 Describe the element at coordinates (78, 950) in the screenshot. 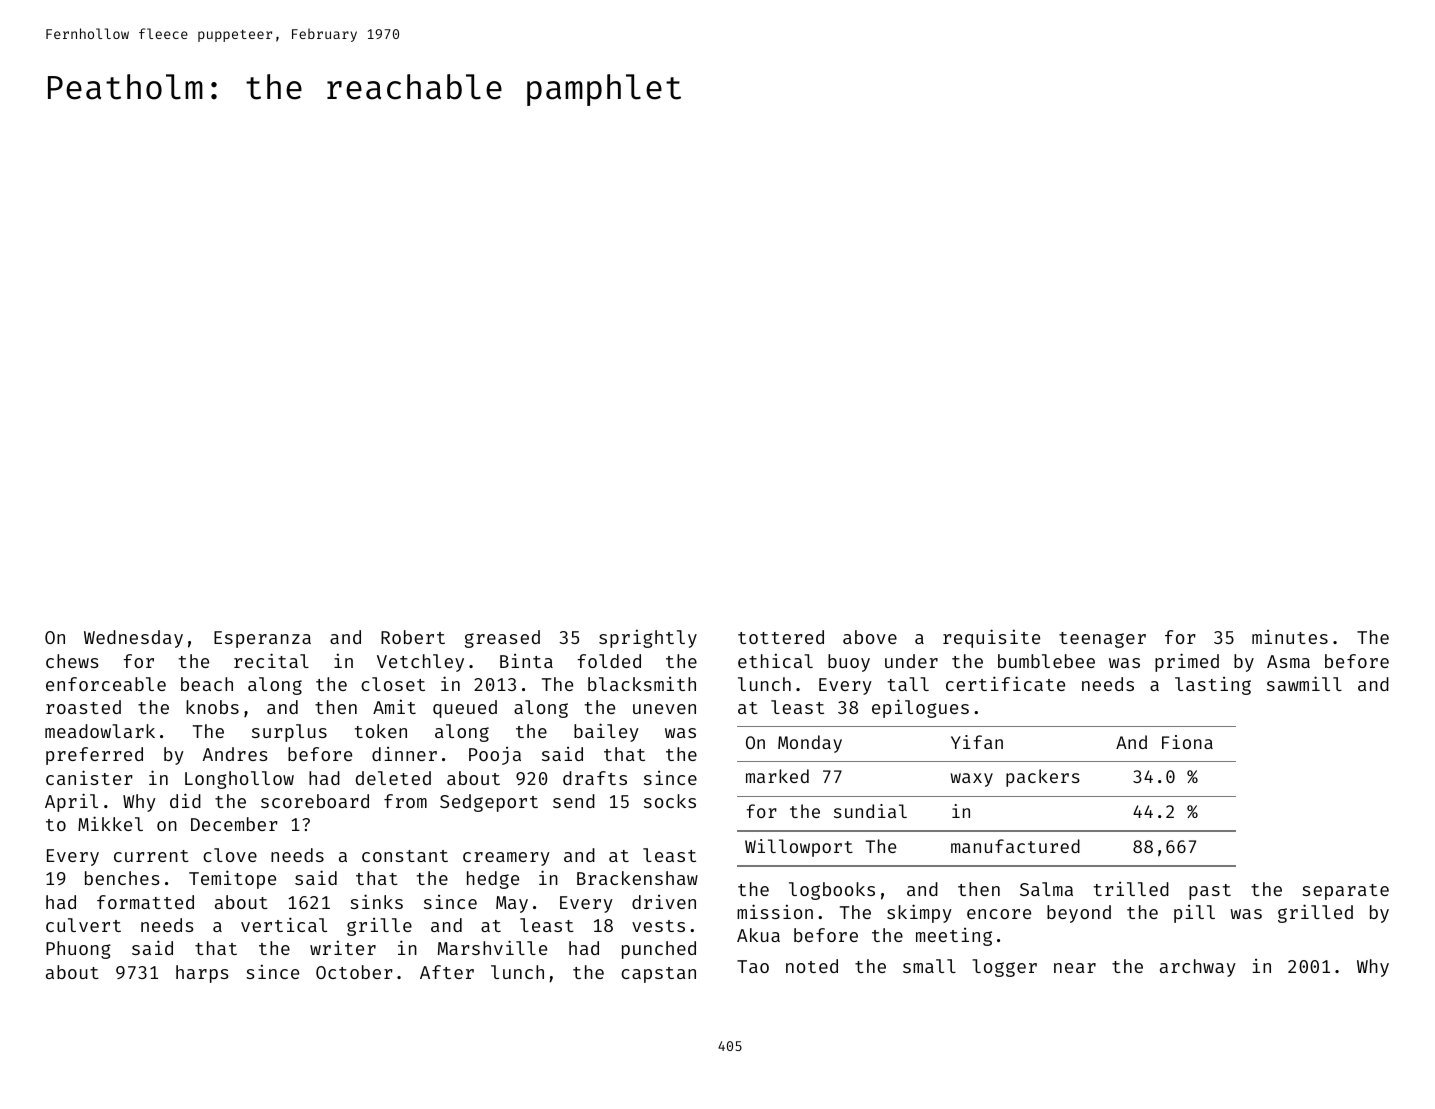

I see `Phuong` at that location.
